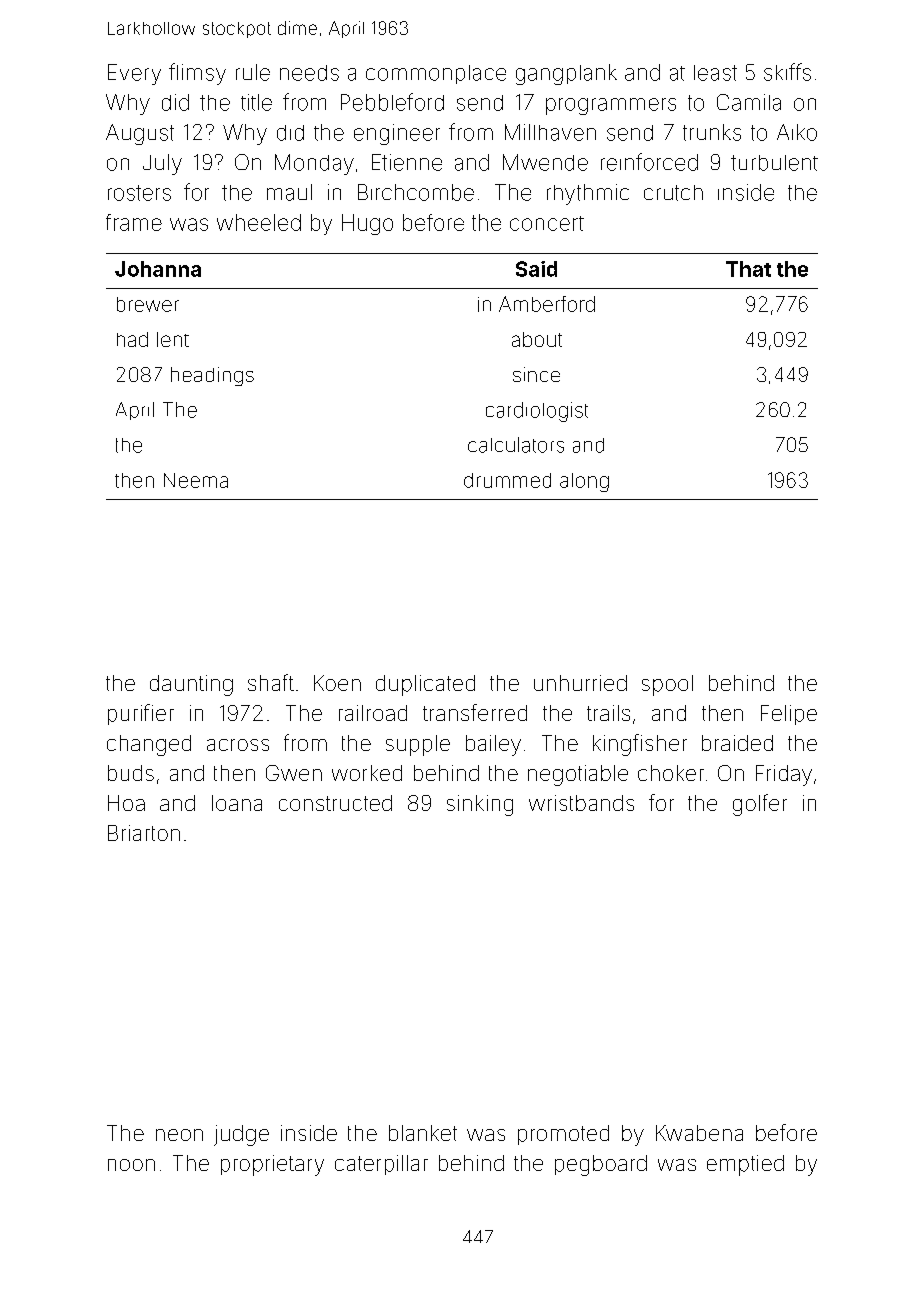 This screenshot has height=1314, width=924. Describe the element at coordinates (640, 745) in the screenshot. I see `kingfisher` at that location.
